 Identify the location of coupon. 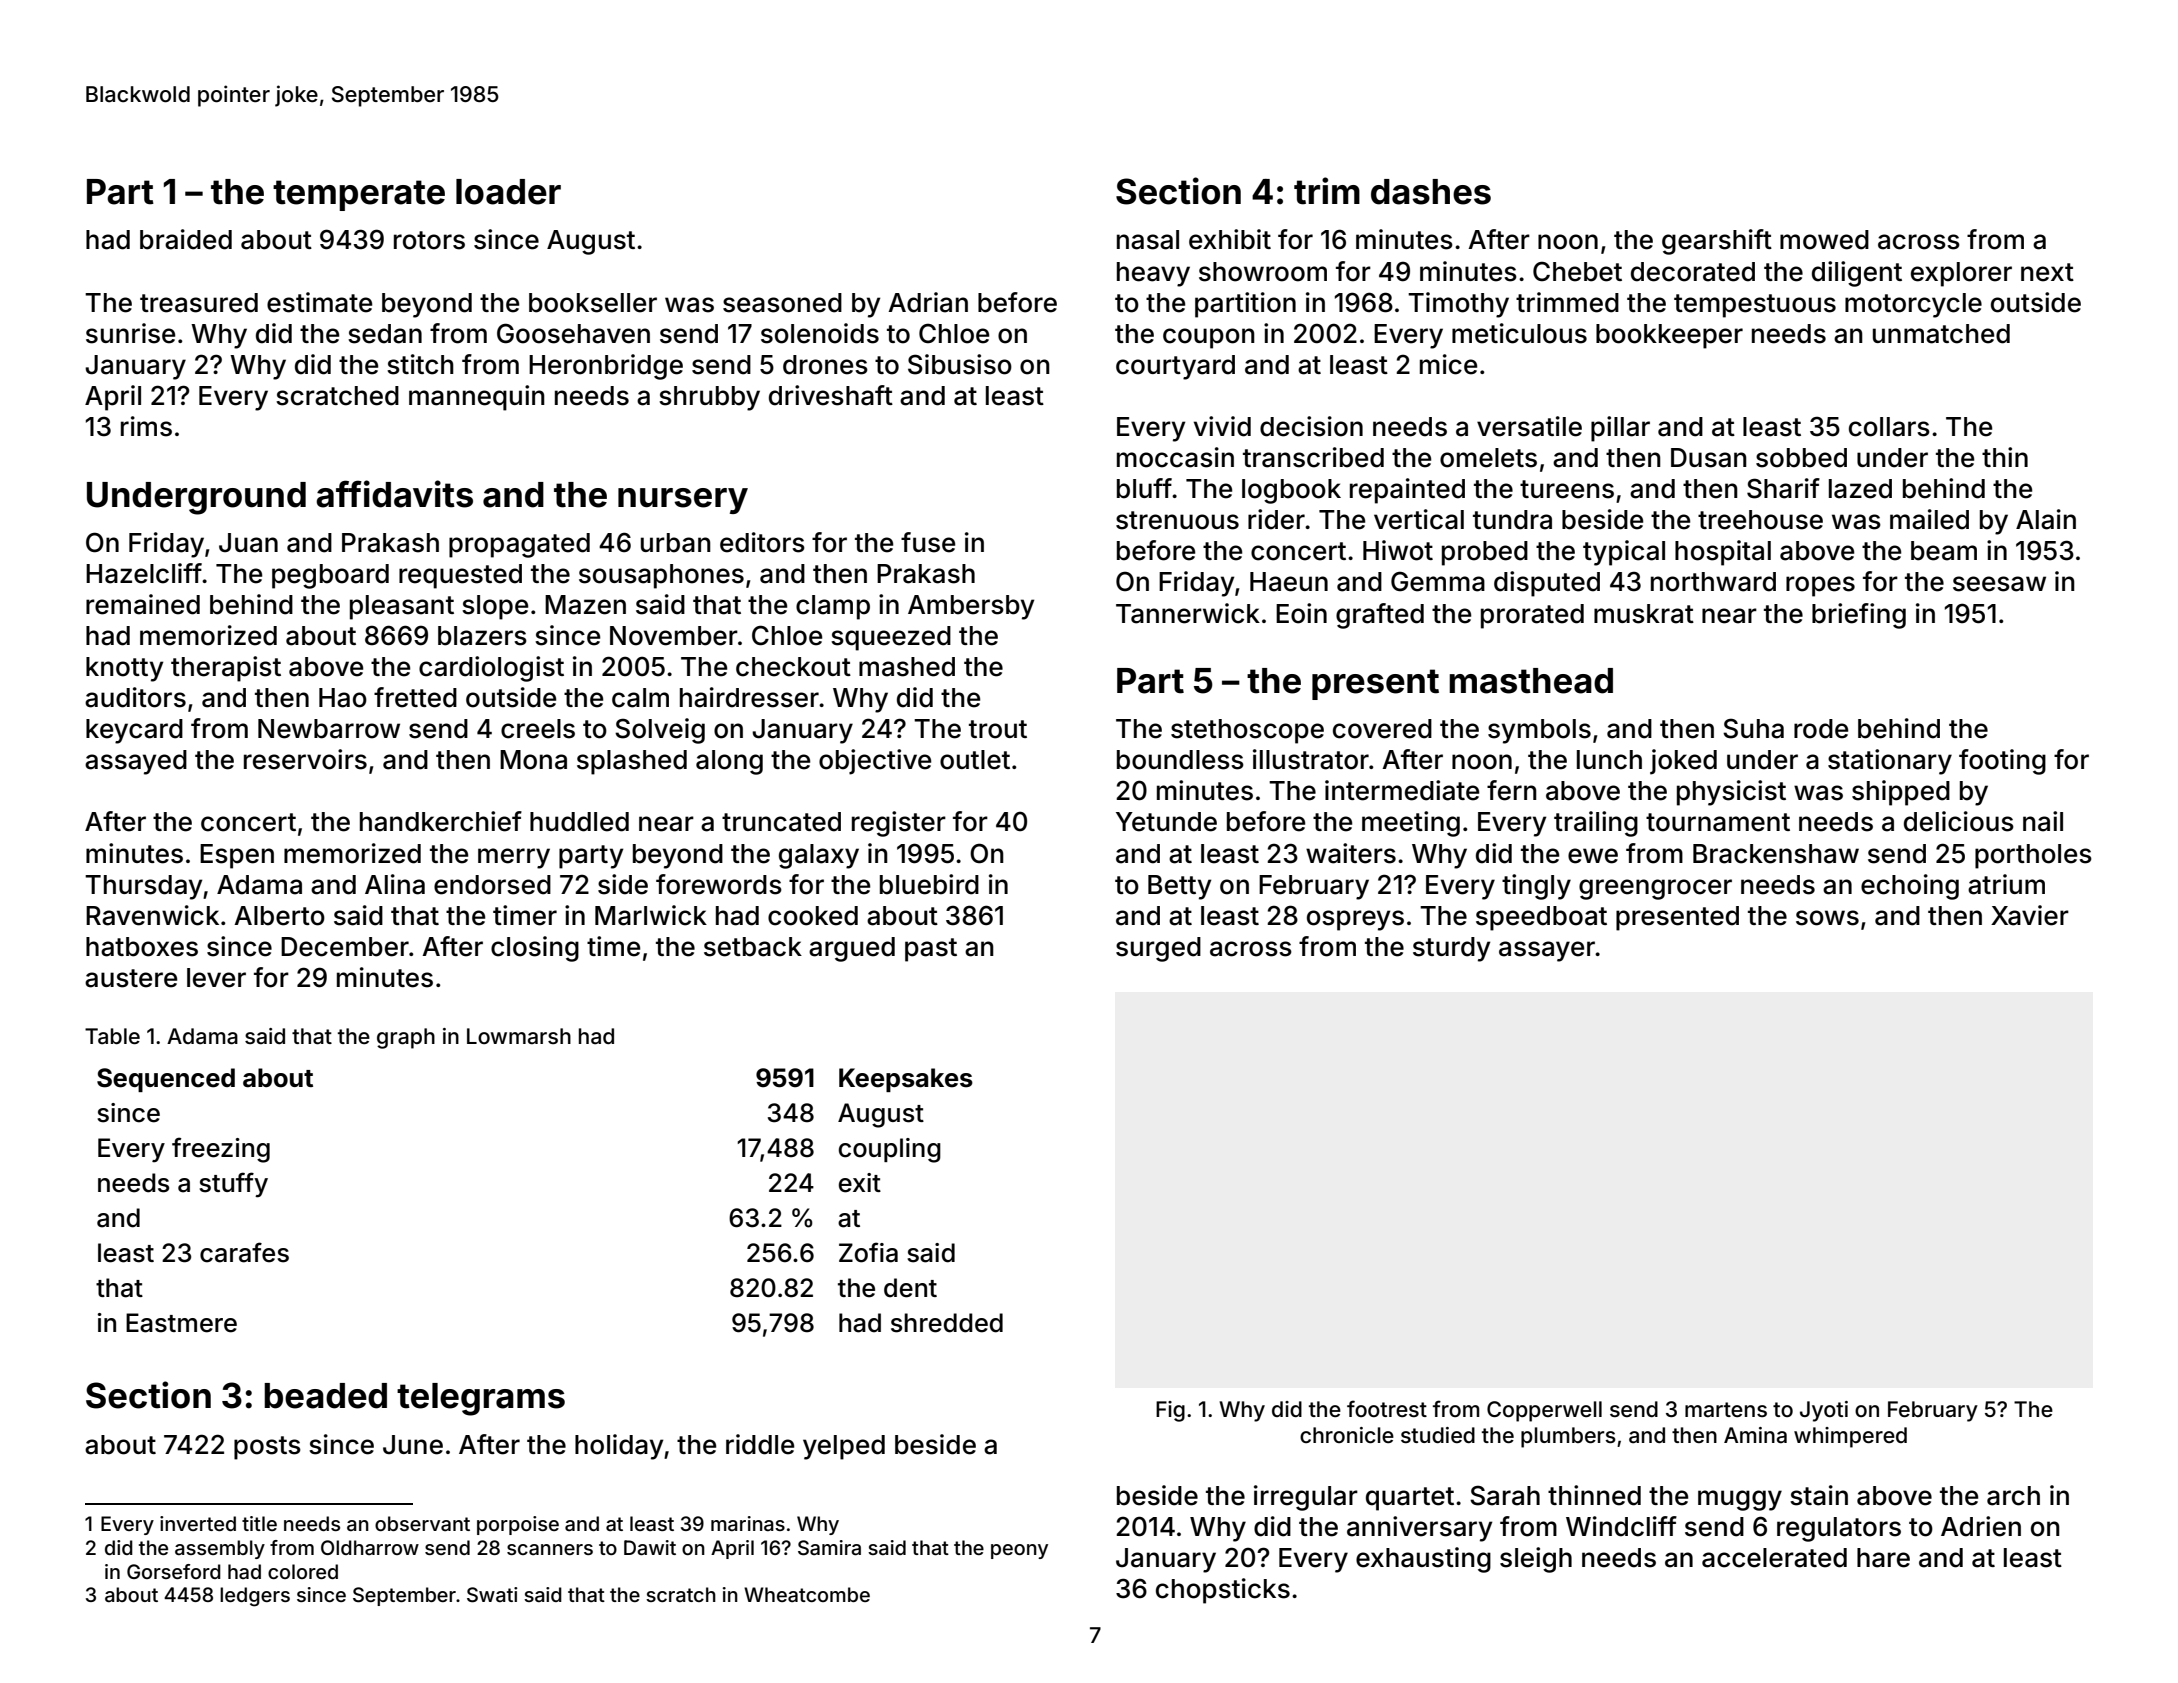
(1209, 338).
